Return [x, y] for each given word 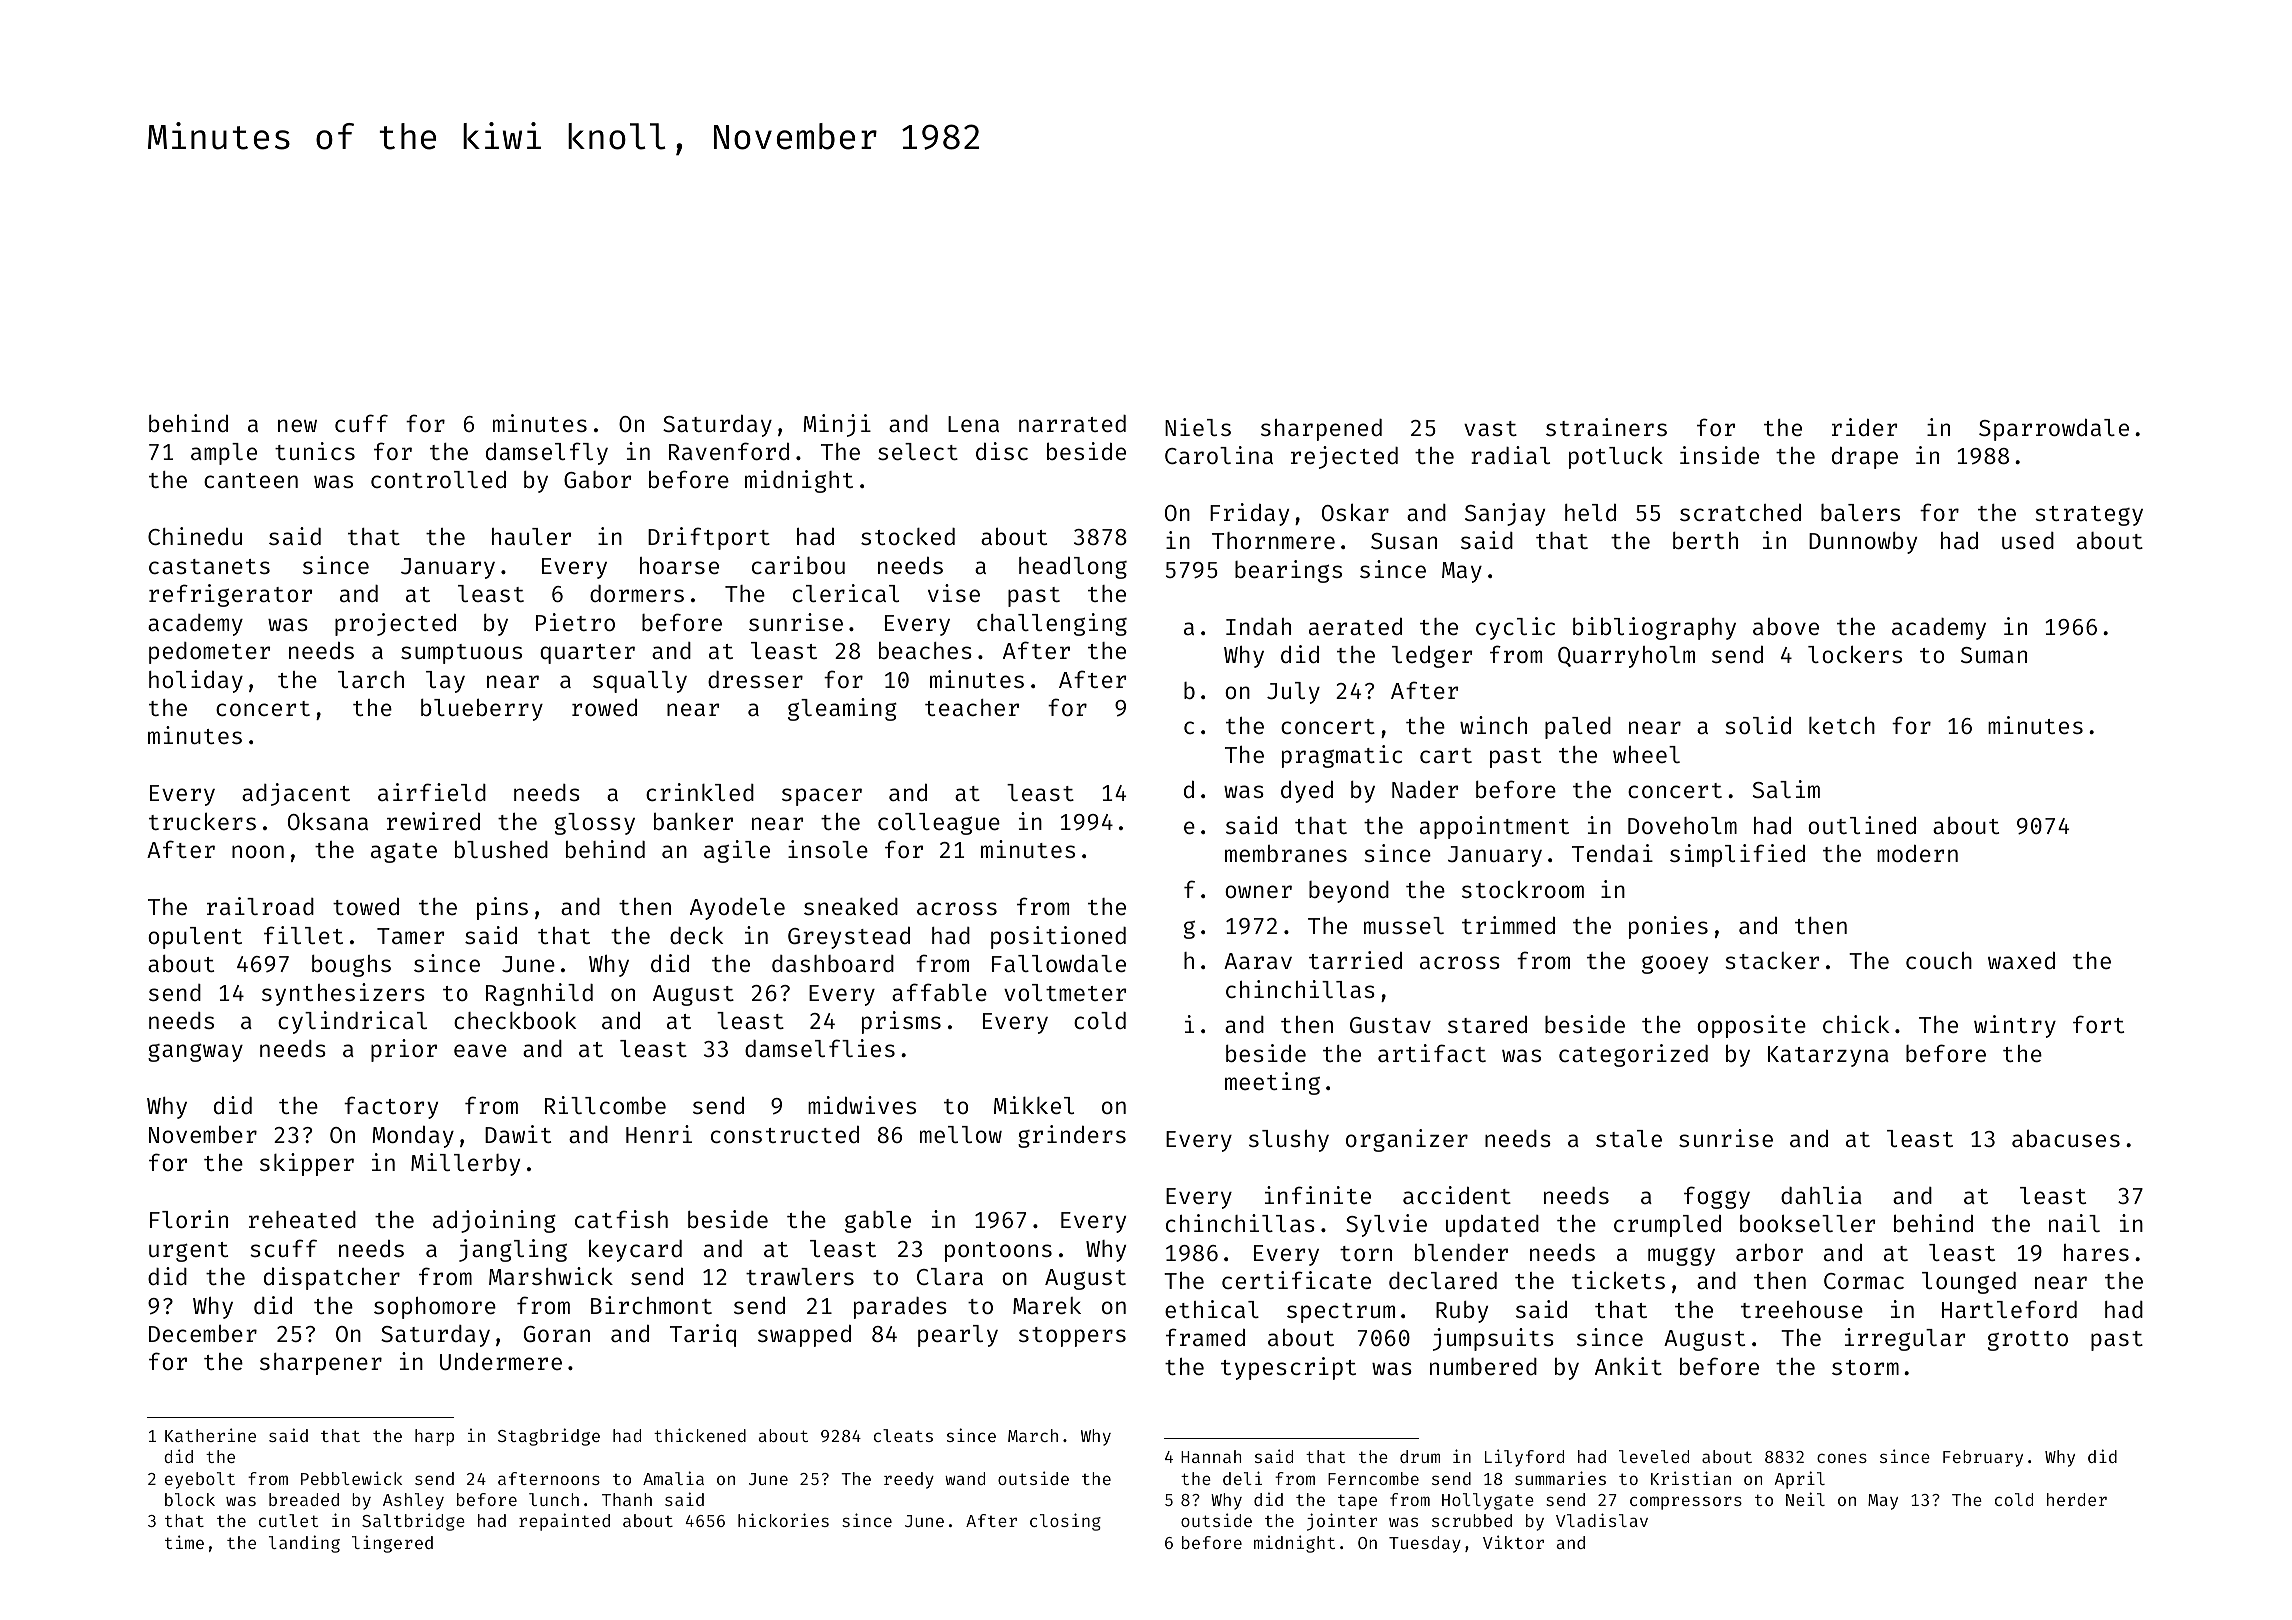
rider [1864, 427]
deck [696, 935]
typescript [1288, 1368]
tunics [315, 451]
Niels [1198, 427]
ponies [1668, 927]
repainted [564, 1522]
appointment [1494, 827]
